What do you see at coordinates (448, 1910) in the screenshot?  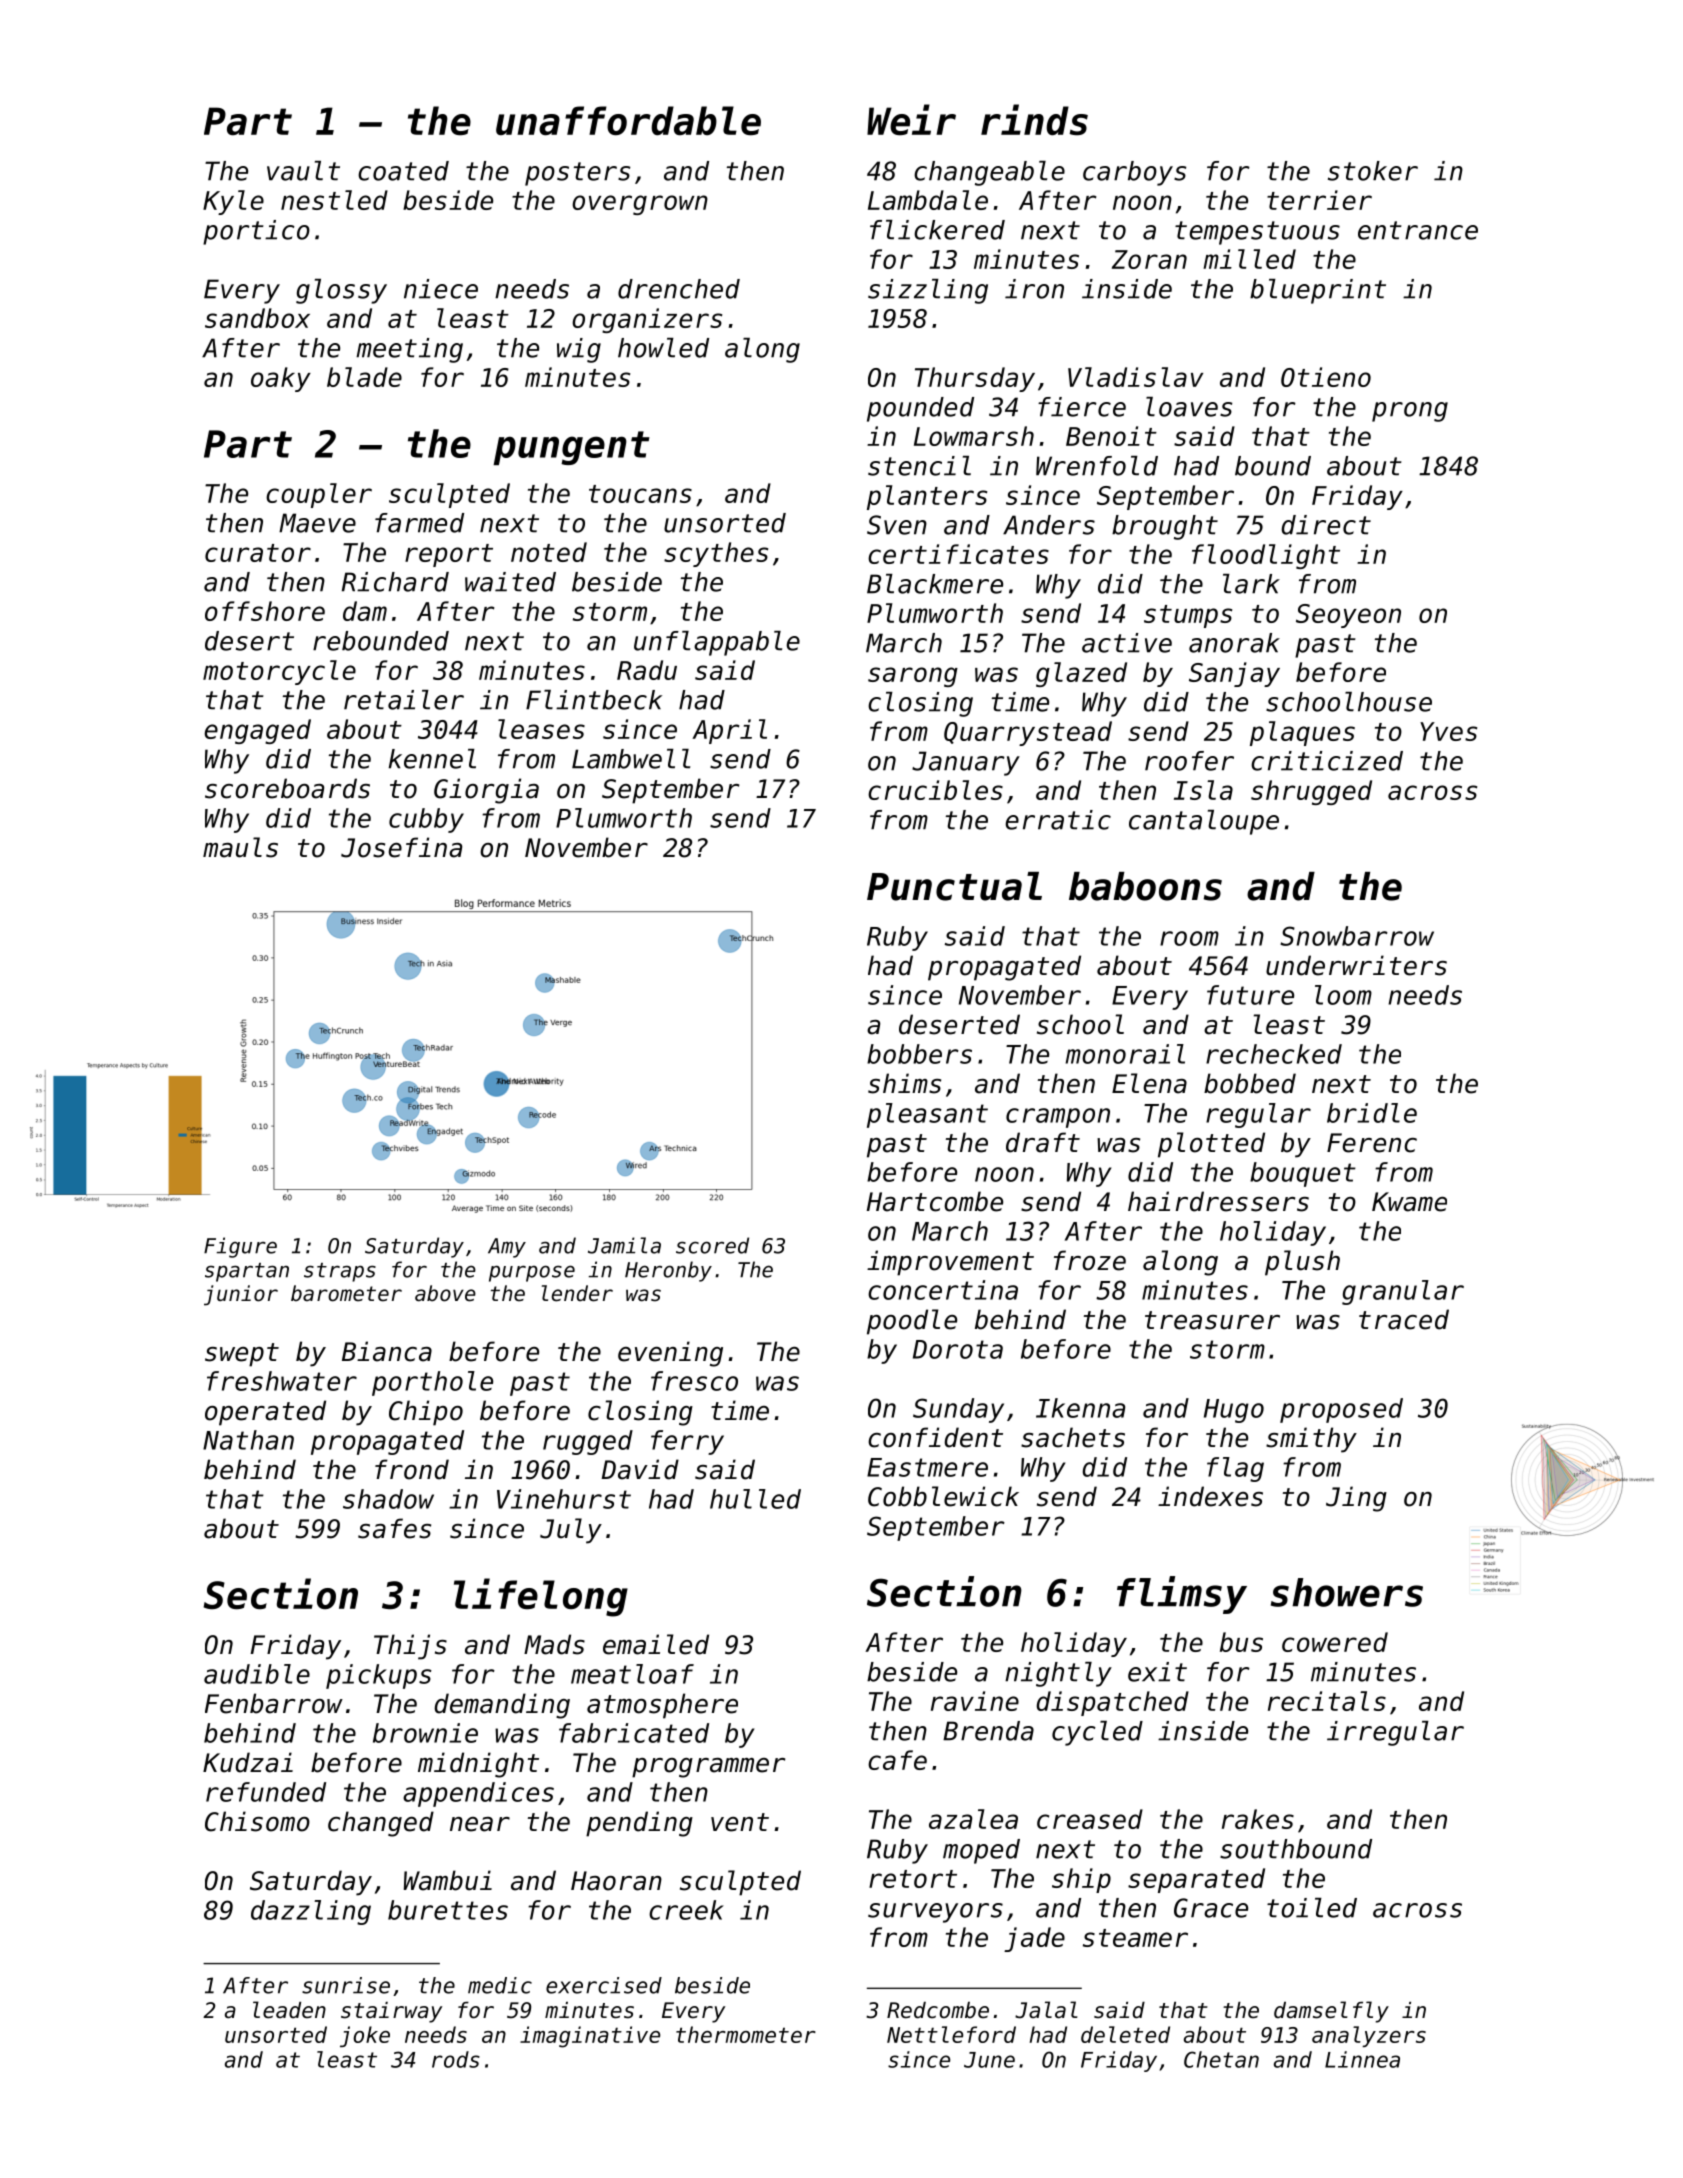 I see `burettes` at bounding box center [448, 1910].
